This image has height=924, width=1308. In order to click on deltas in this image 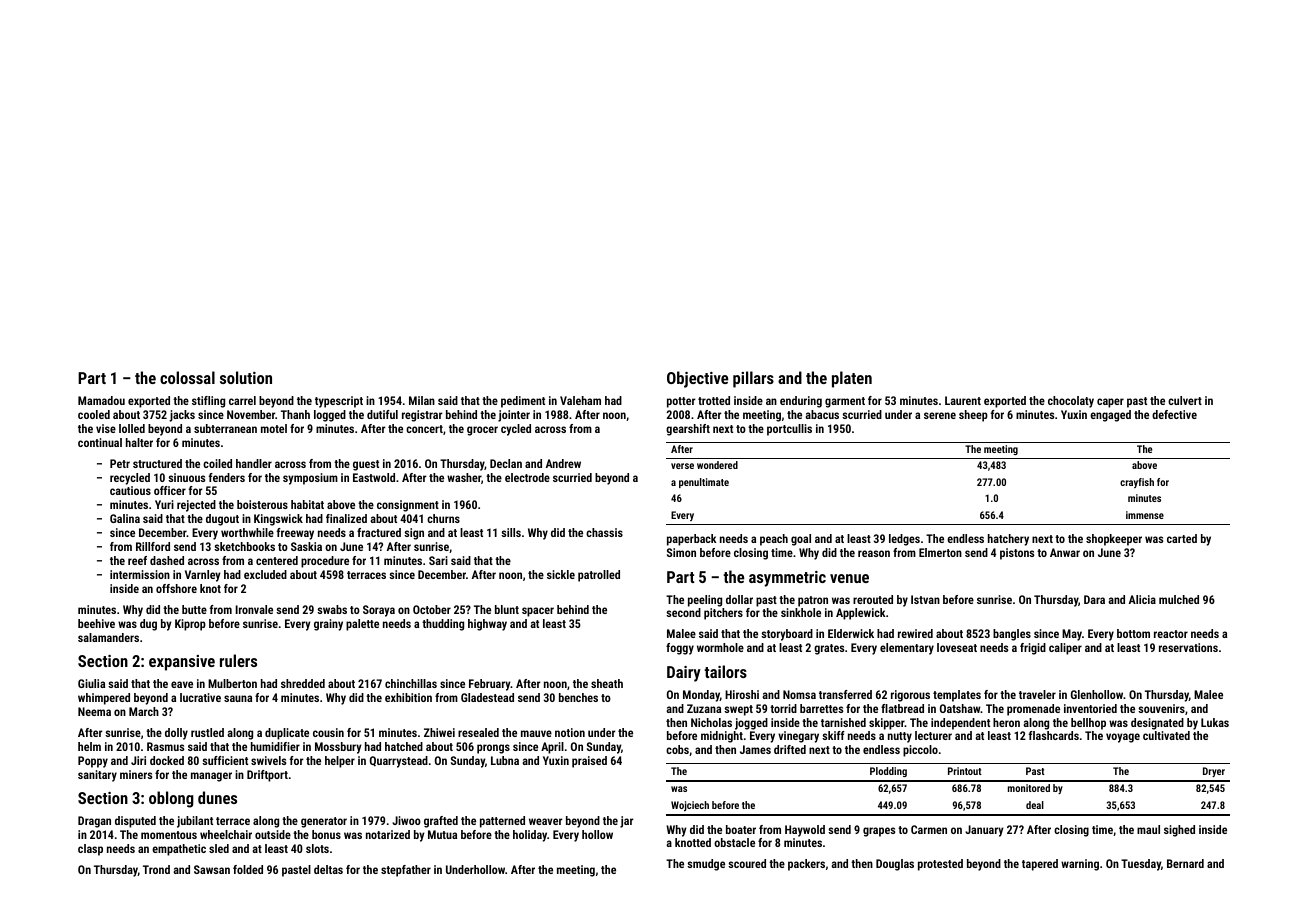, I will do `click(328, 869)`.
